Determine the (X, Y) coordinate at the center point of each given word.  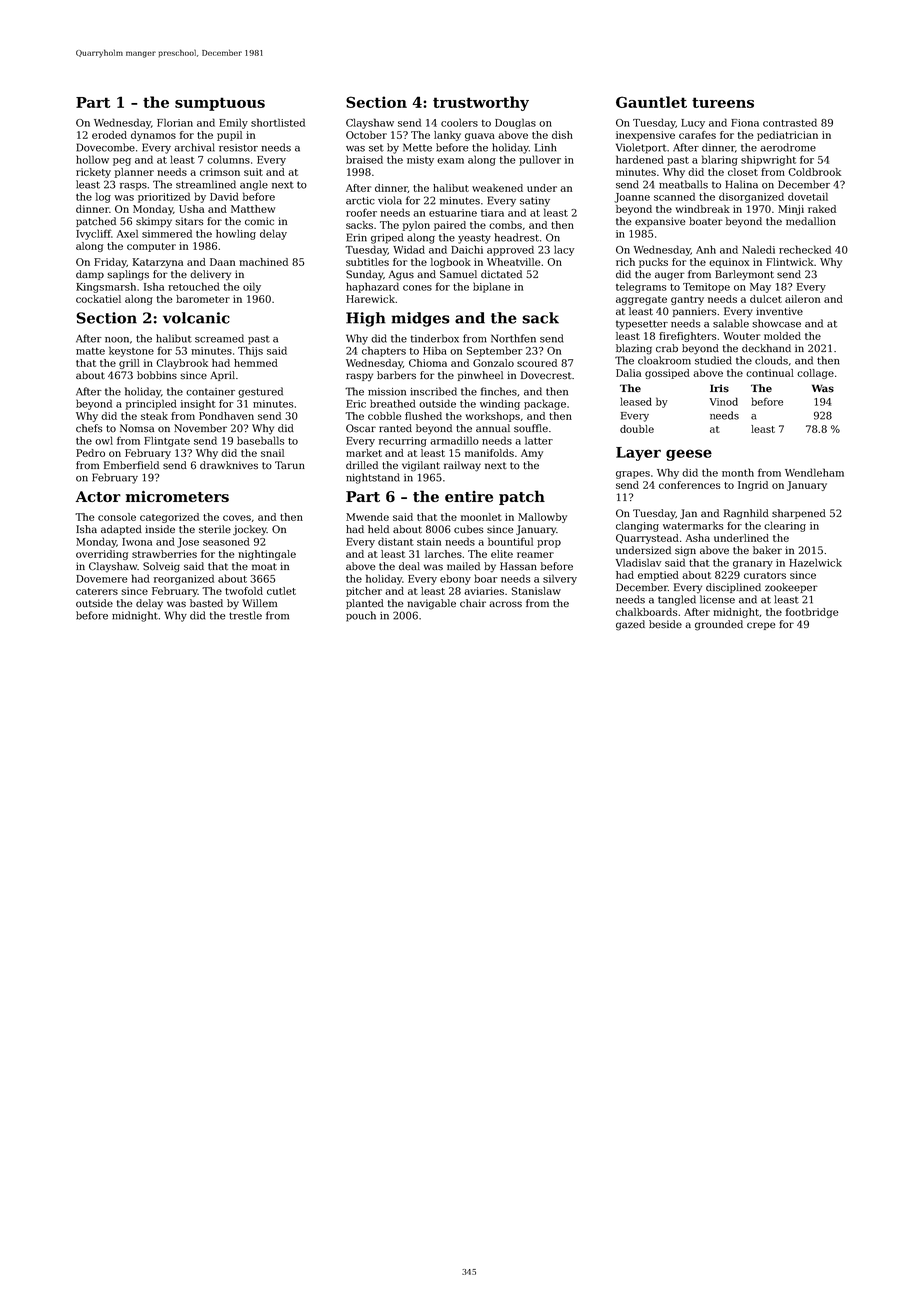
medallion (811, 221)
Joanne (632, 198)
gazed (630, 625)
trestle (245, 615)
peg (122, 162)
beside (665, 624)
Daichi (467, 249)
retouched (194, 286)
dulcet (766, 299)
